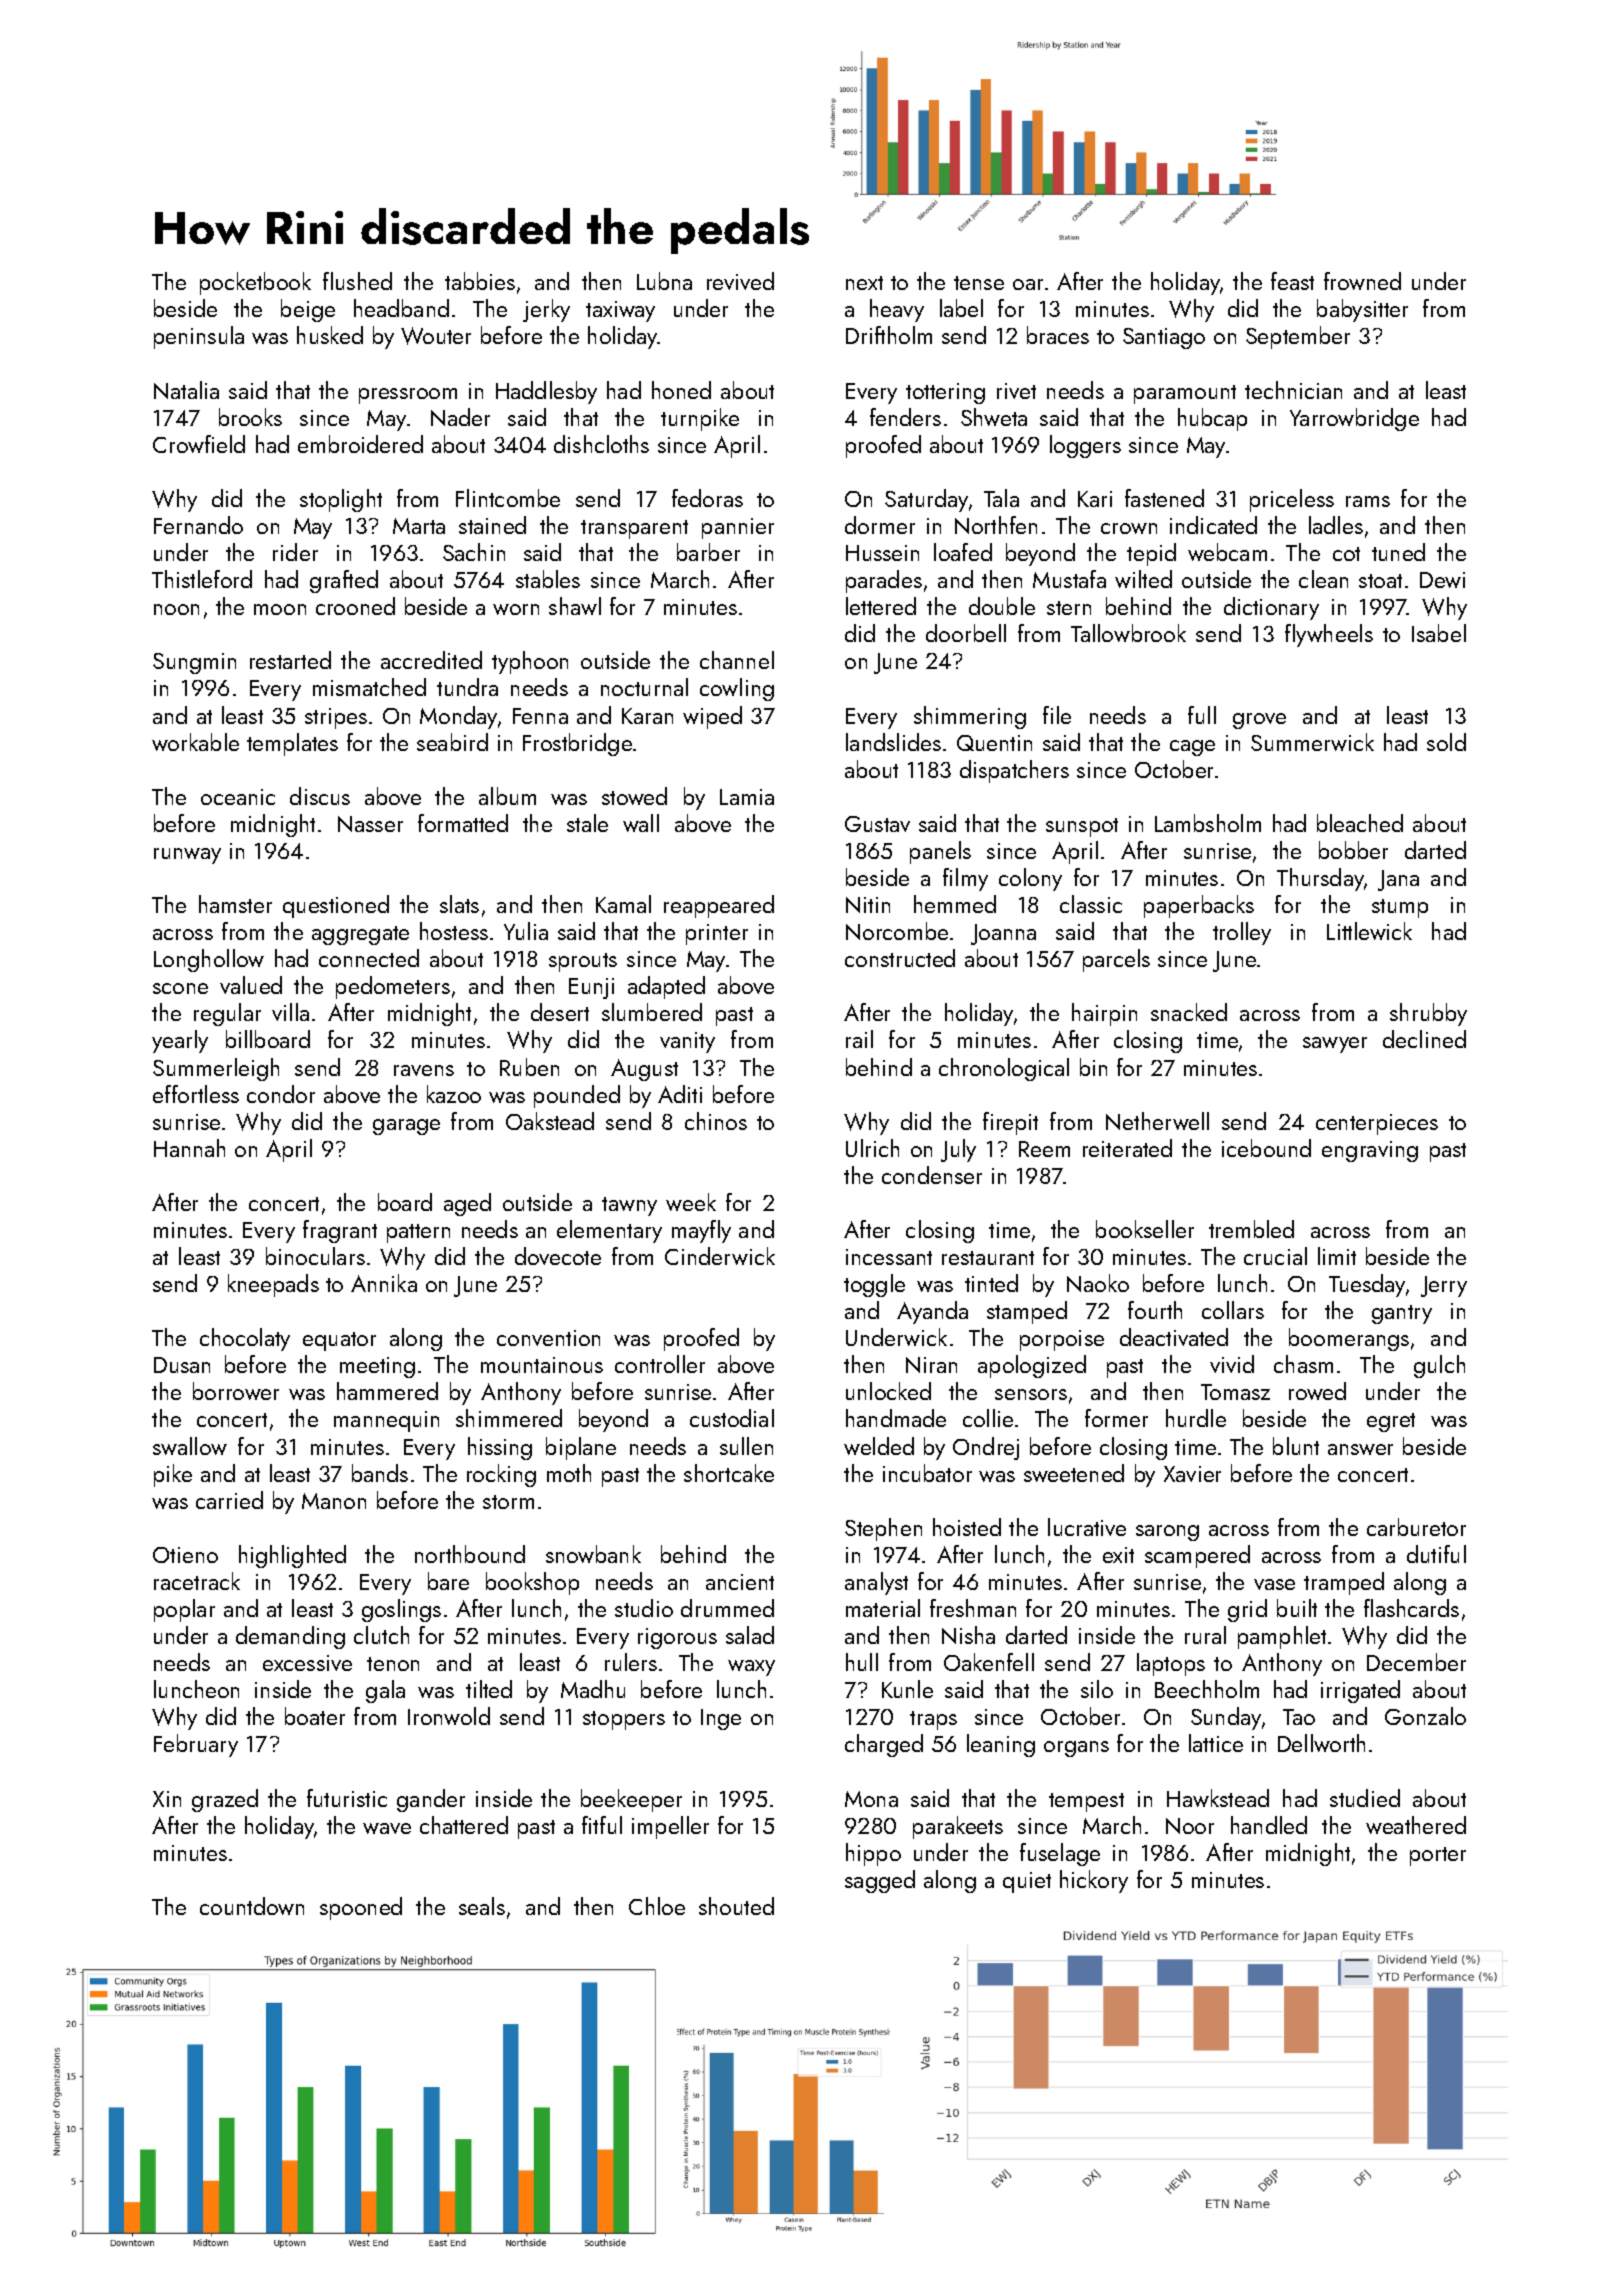 The width and height of the screenshot is (1620, 2292). What do you see at coordinates (189, 1148) in the screenshot?
I see `Hannah` at bounding box center [189, 1148].
